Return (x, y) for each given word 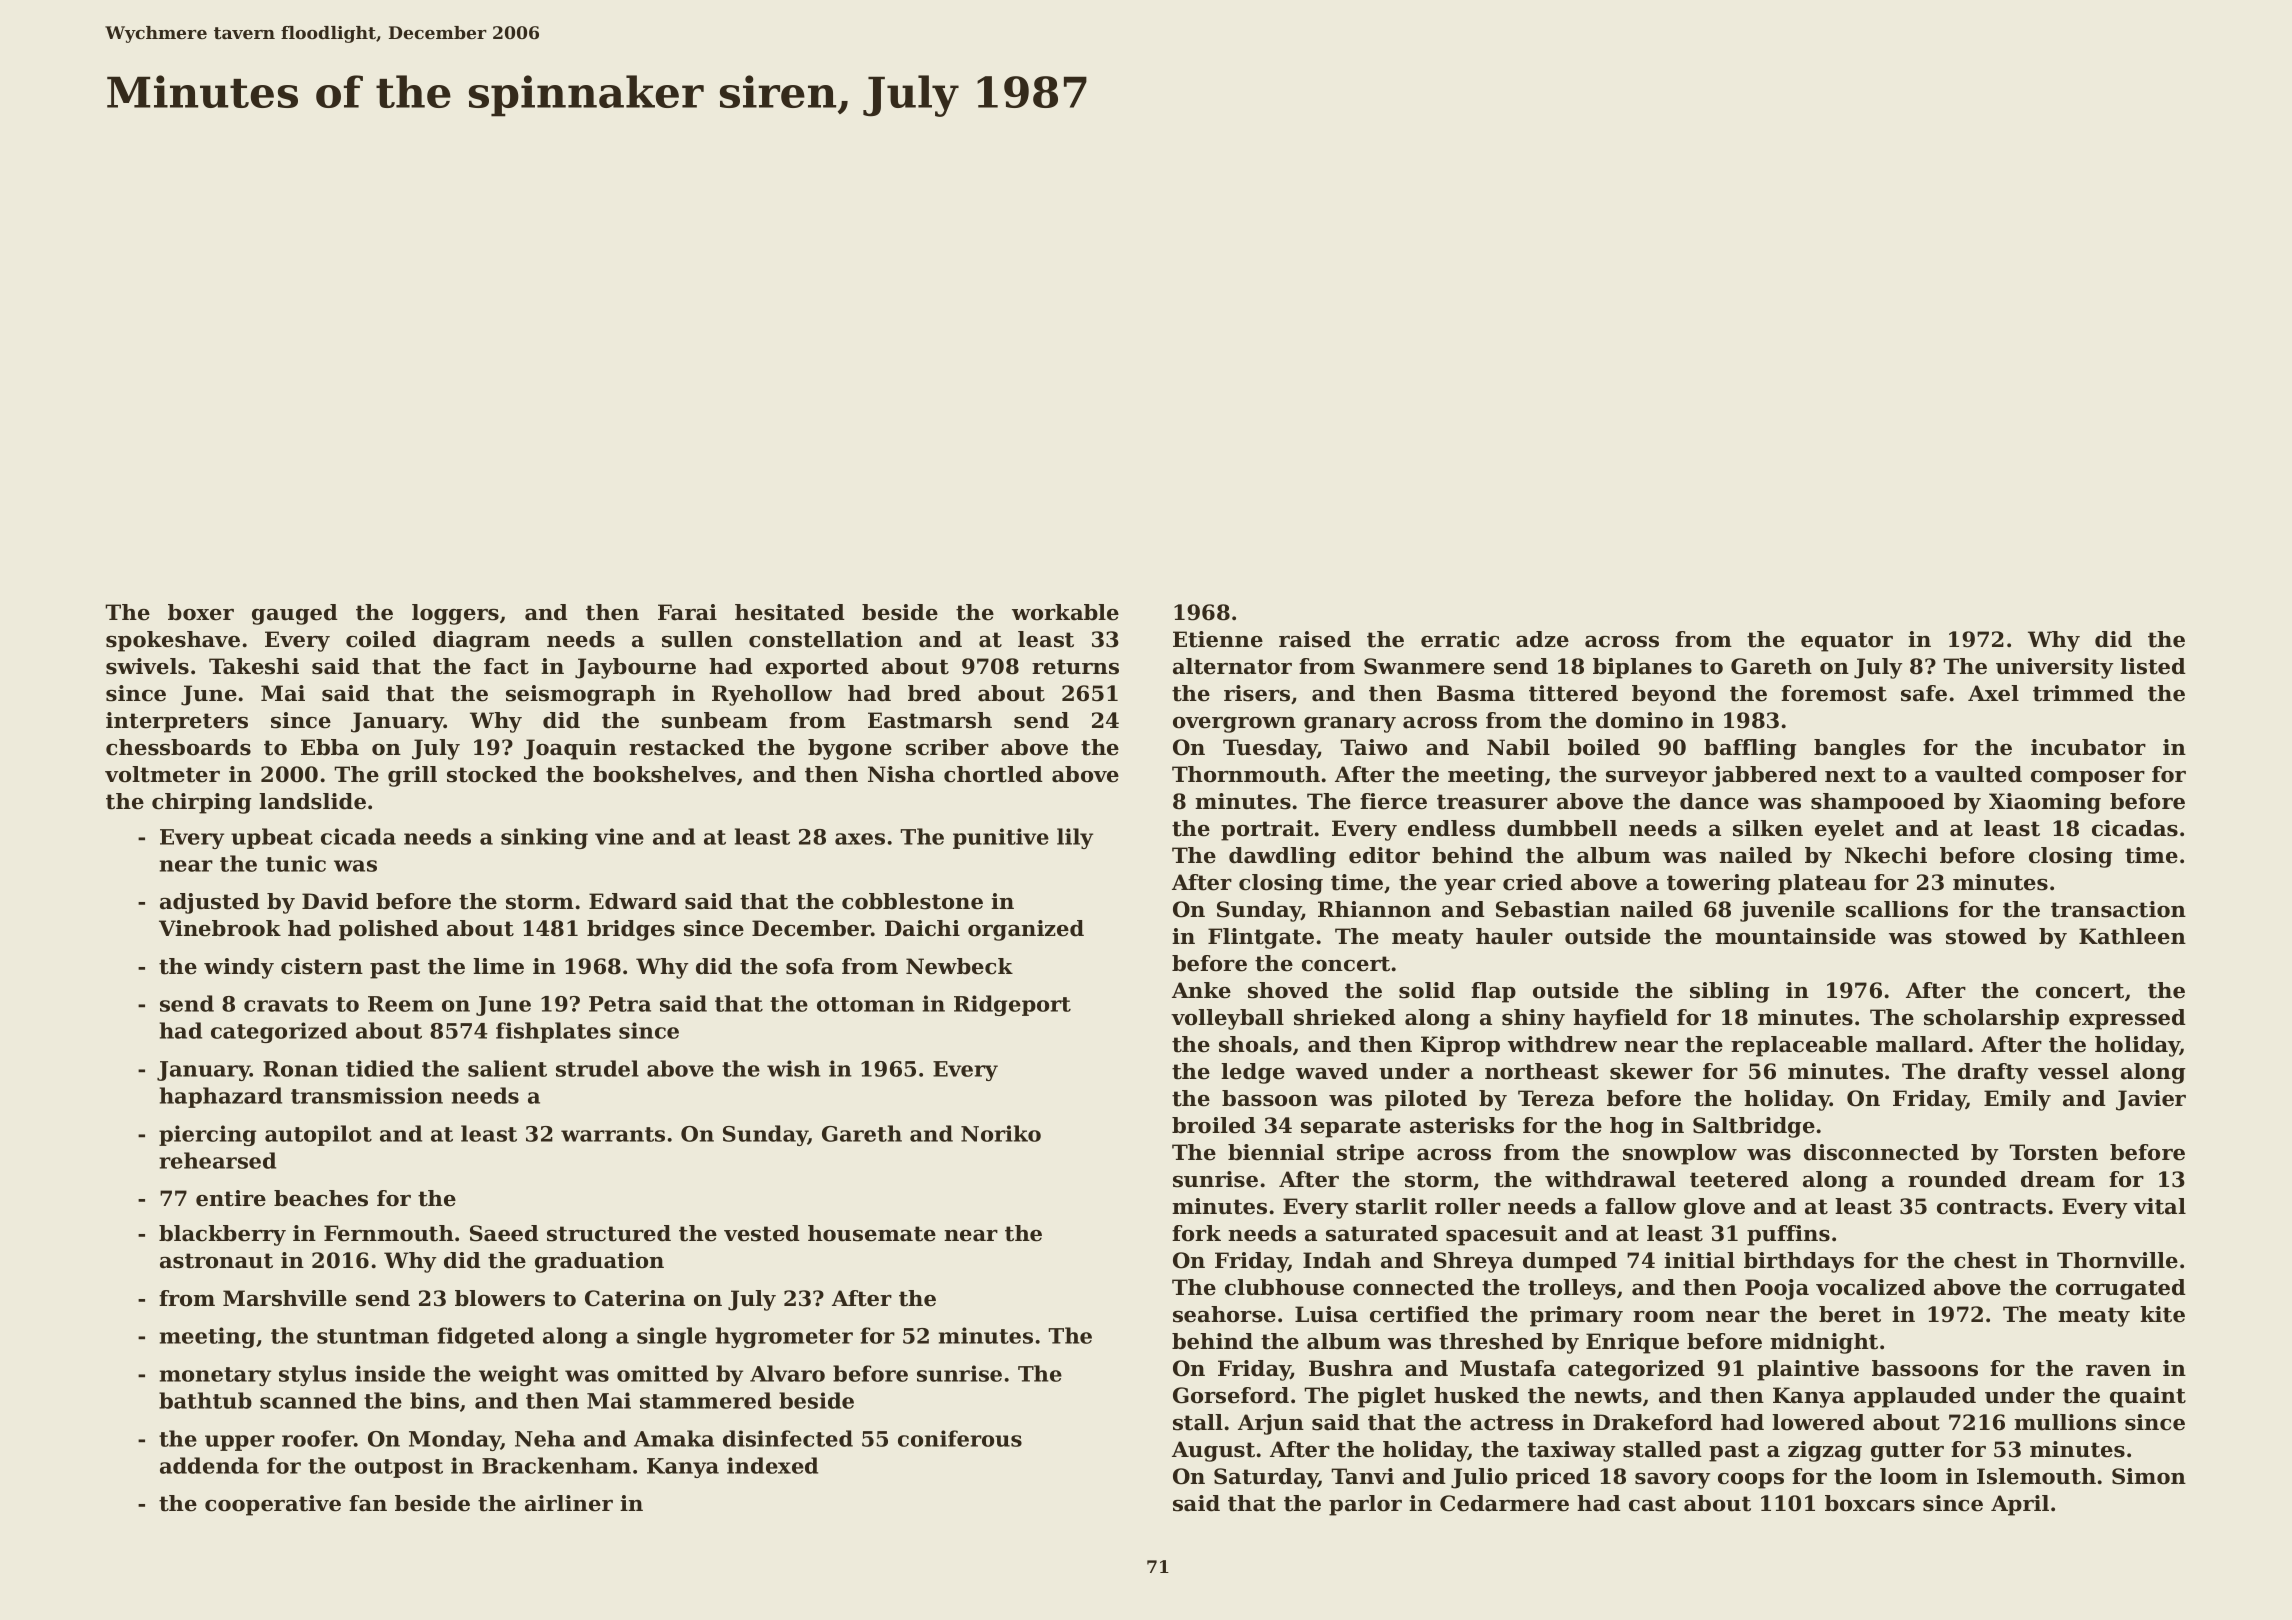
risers (1257, 693)
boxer (201, 612)
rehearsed (217, 1160)
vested (762, 1233)
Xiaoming (2045, 803)
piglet (1392, 1397)
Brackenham (556, 1465)
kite (2162, 1314)
